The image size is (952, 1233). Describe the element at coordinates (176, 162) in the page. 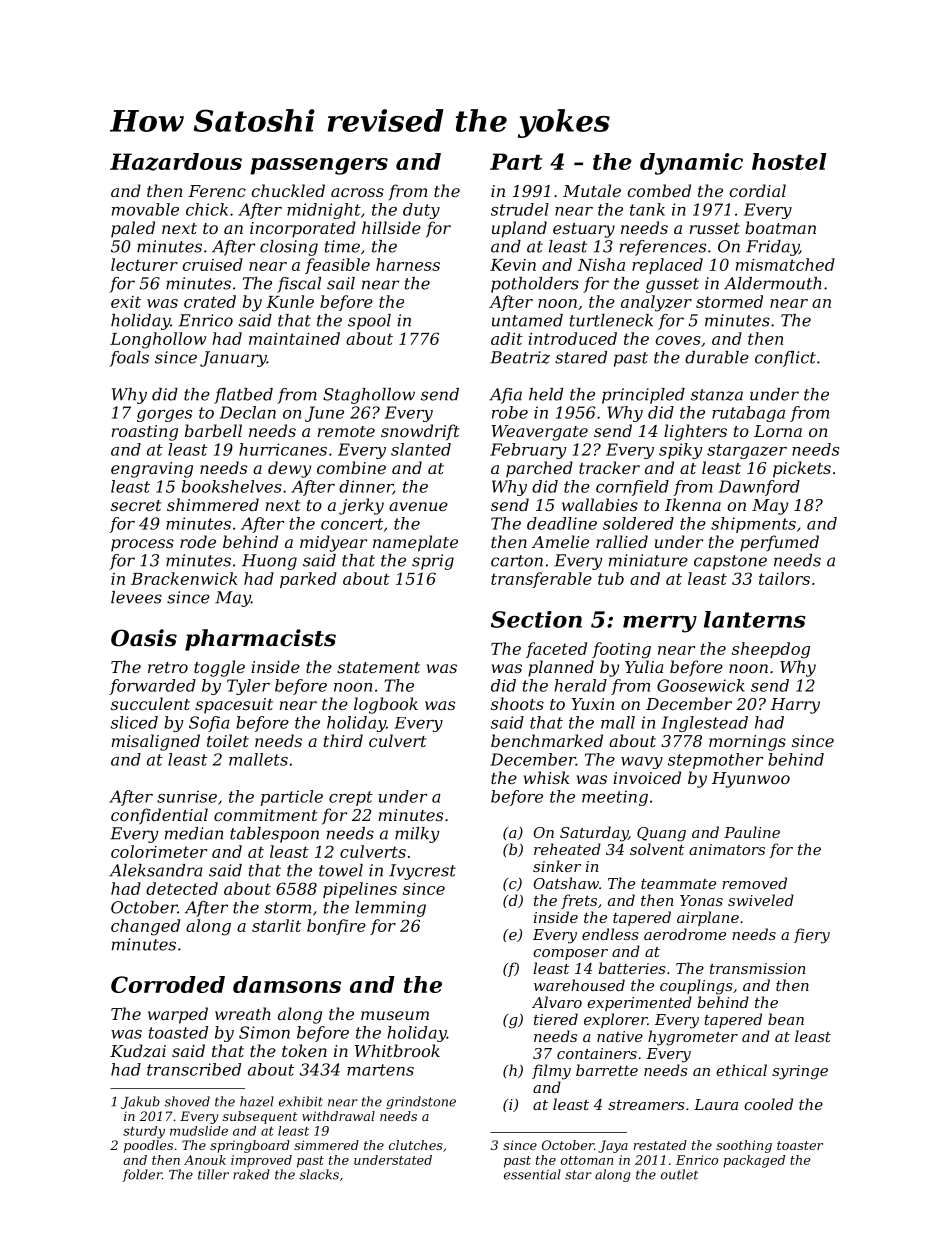

I see `Hazardous` at that location.
